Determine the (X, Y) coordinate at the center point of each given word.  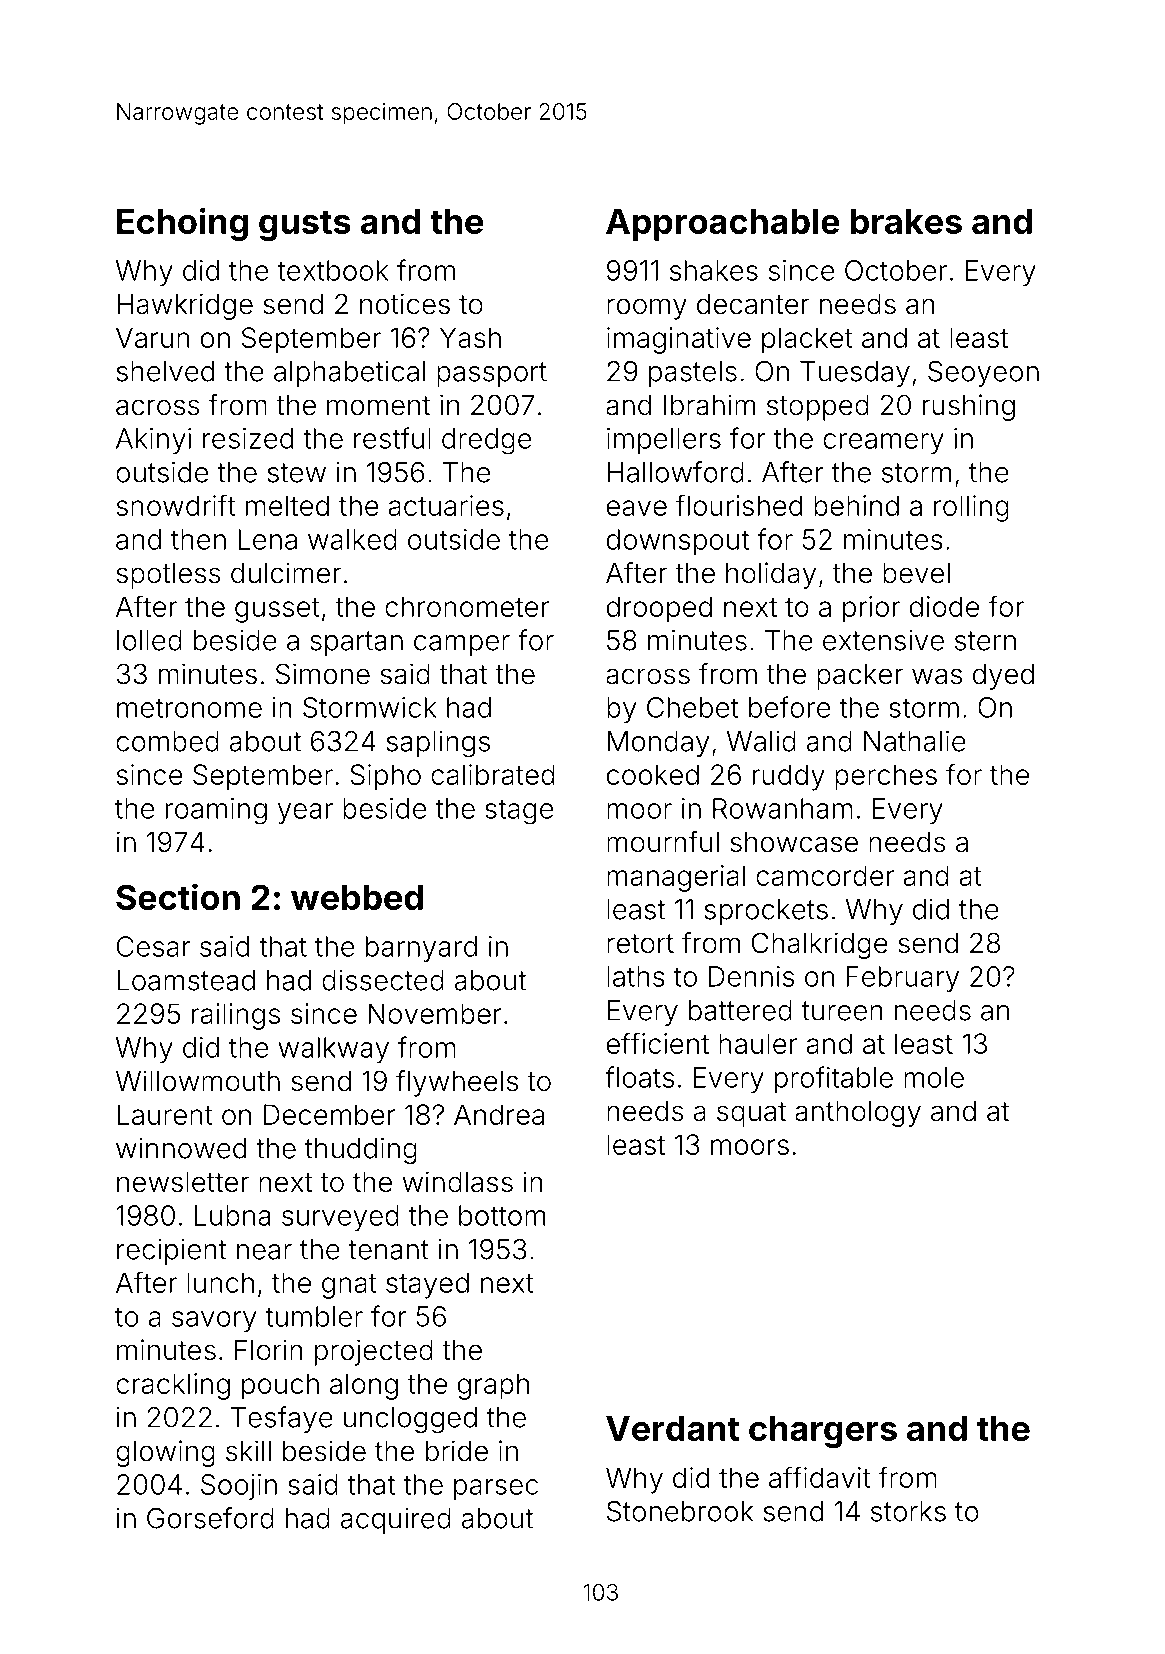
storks (908, 1511)
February (902, 979)
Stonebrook (680, 1511)
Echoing (182, 224)
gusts (305, 225)
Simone (323, 674)
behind (856, 505)
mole (934, 1077)
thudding (361, 1150)
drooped (659, 609)
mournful (663, 842)
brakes (906, 221)
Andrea (499, 1114)
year (305, 814)
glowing (165, 1453)
